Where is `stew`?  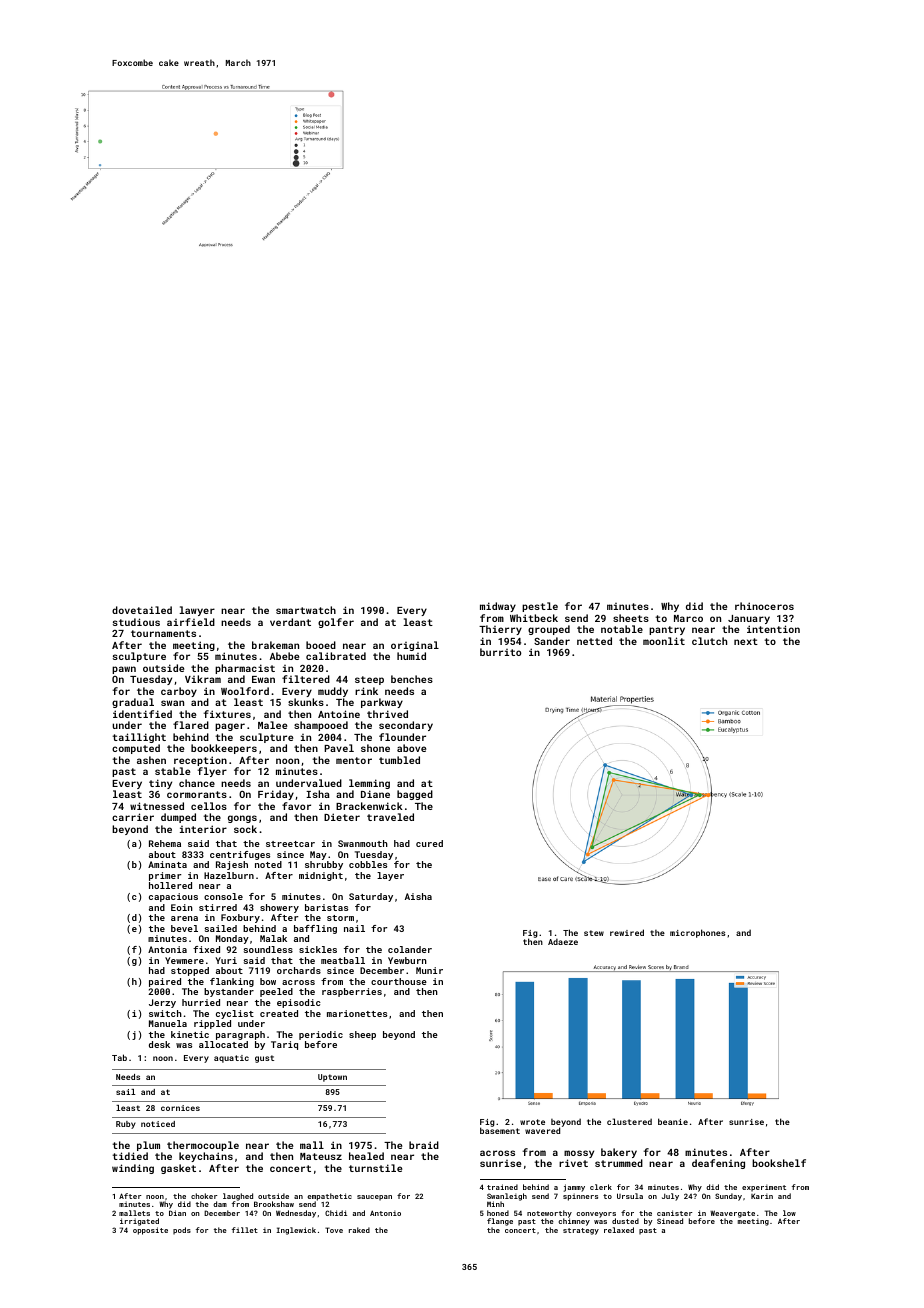
stew is located at coordinates (594, 933).
